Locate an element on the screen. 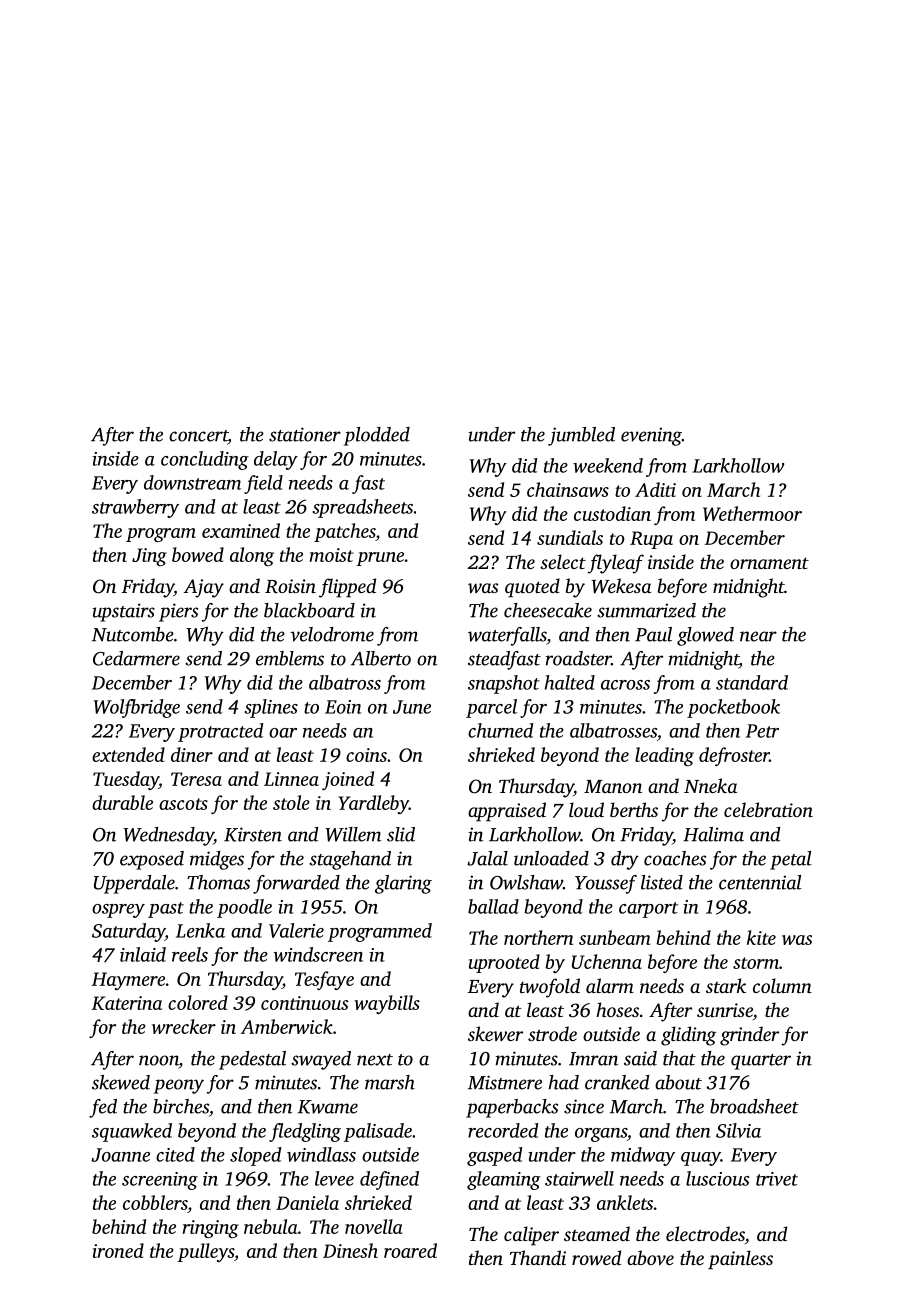  churned is located at coordinates (500, 730).
